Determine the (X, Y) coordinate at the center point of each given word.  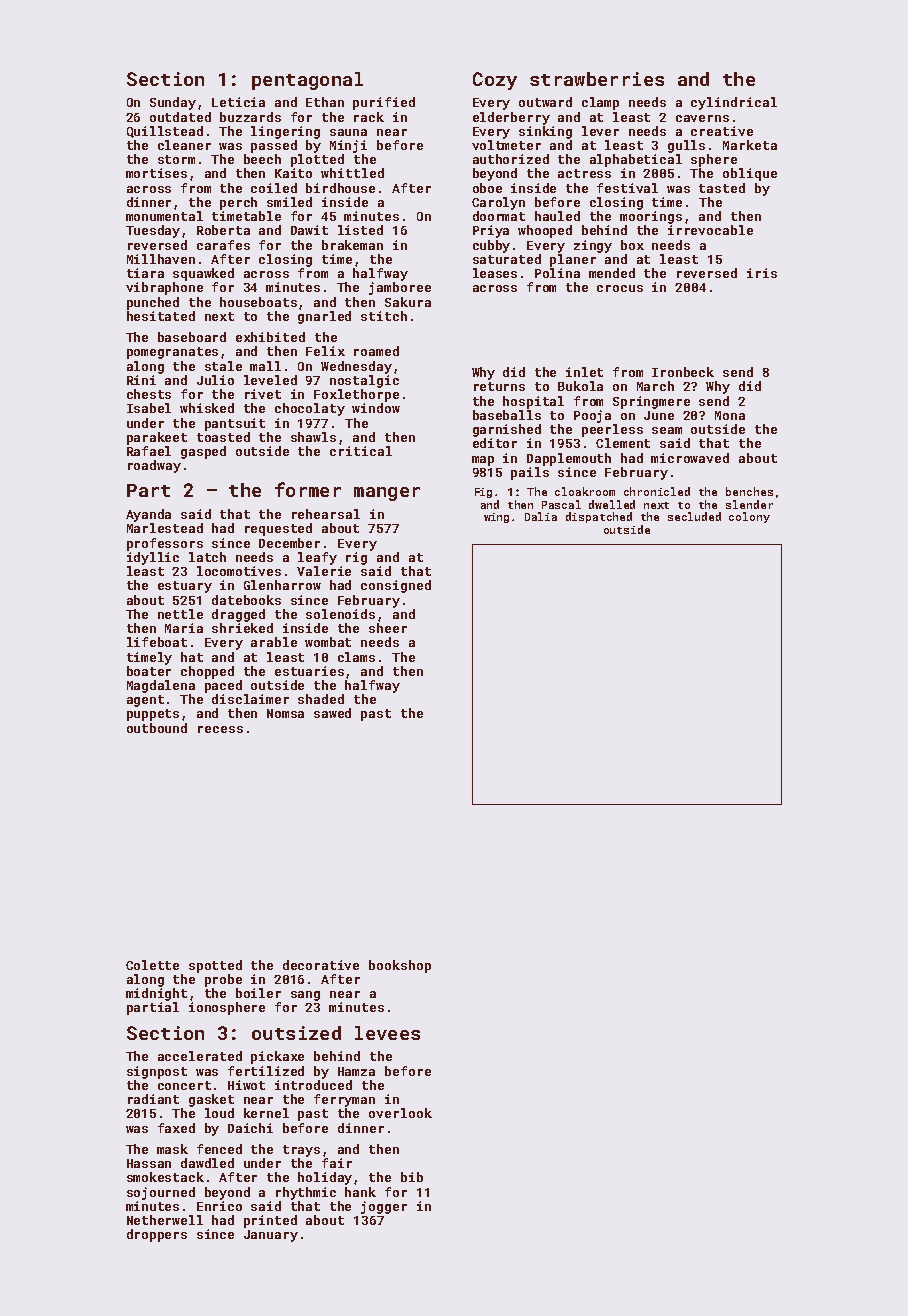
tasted (722, 188)
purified (384, 103)
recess (220, 729)
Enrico (219, 1206)
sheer (388, 628)
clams (356, 657)
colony (749, 517)
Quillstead (165, 132)
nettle (180, 614)
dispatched (599, 517)
